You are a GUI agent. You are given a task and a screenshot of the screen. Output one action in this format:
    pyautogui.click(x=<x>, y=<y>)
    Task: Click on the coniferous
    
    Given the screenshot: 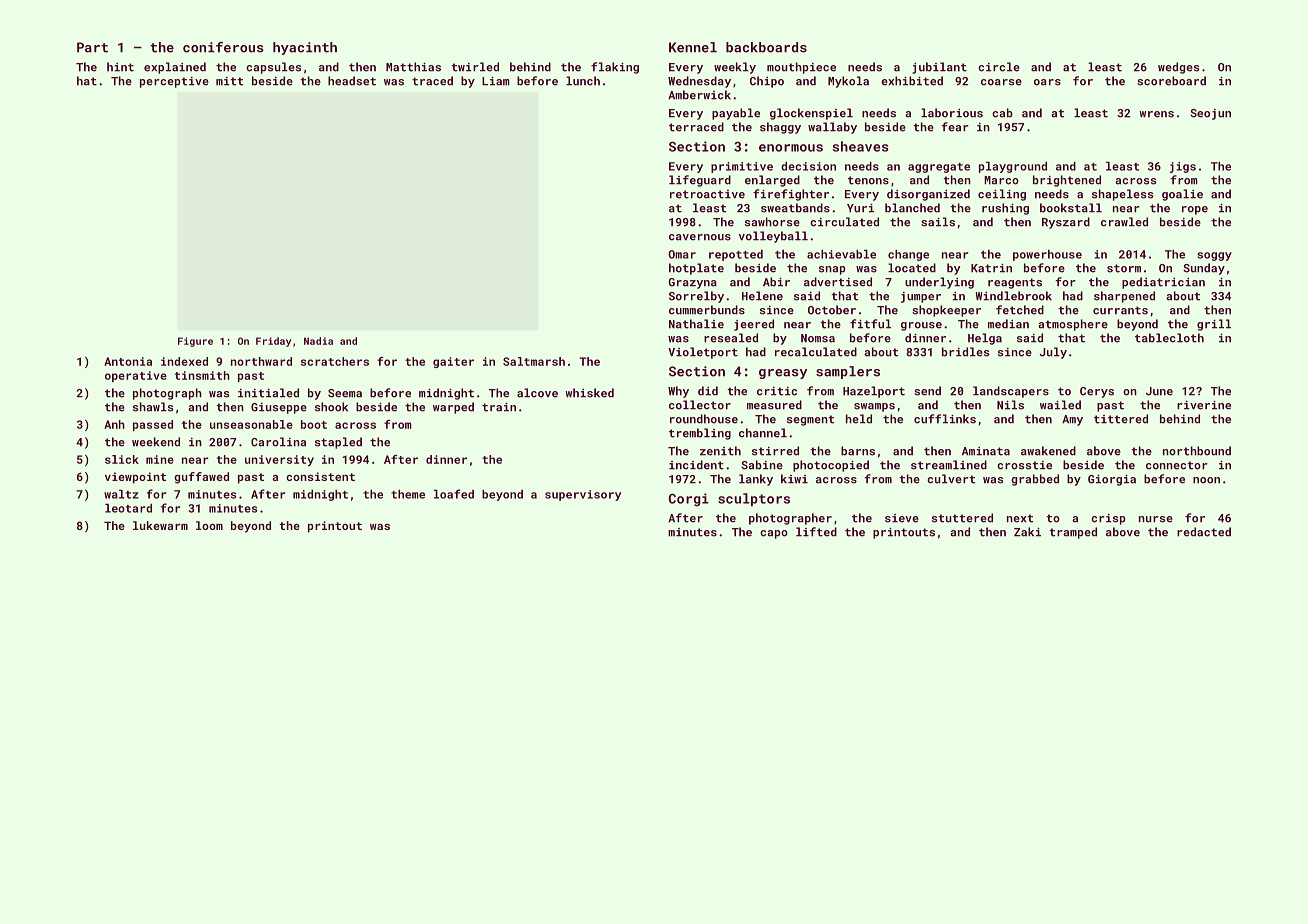 What is the action you would take?
    pyautogui.click(x=223, y=47)
